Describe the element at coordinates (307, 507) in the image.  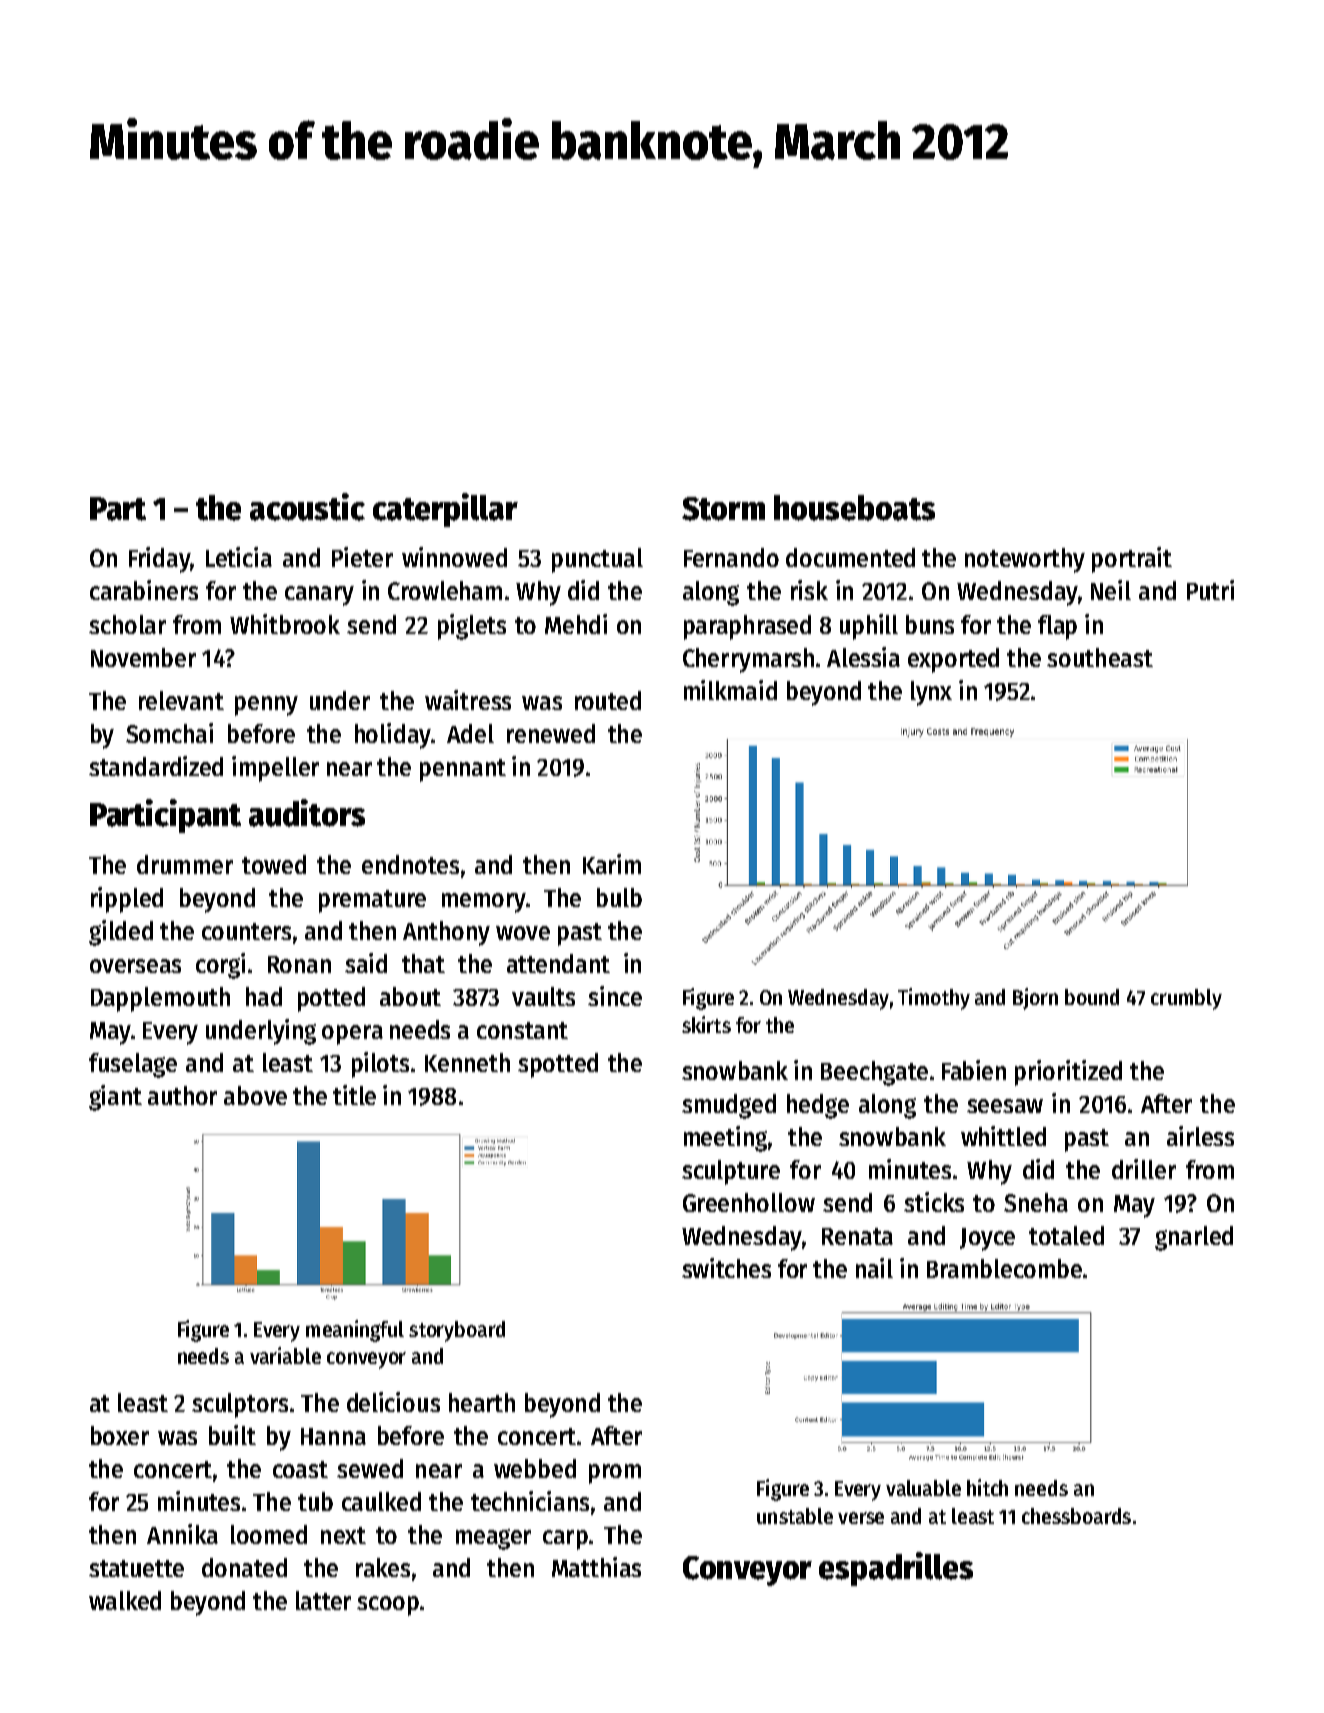
I see `acoustic` at that location.
